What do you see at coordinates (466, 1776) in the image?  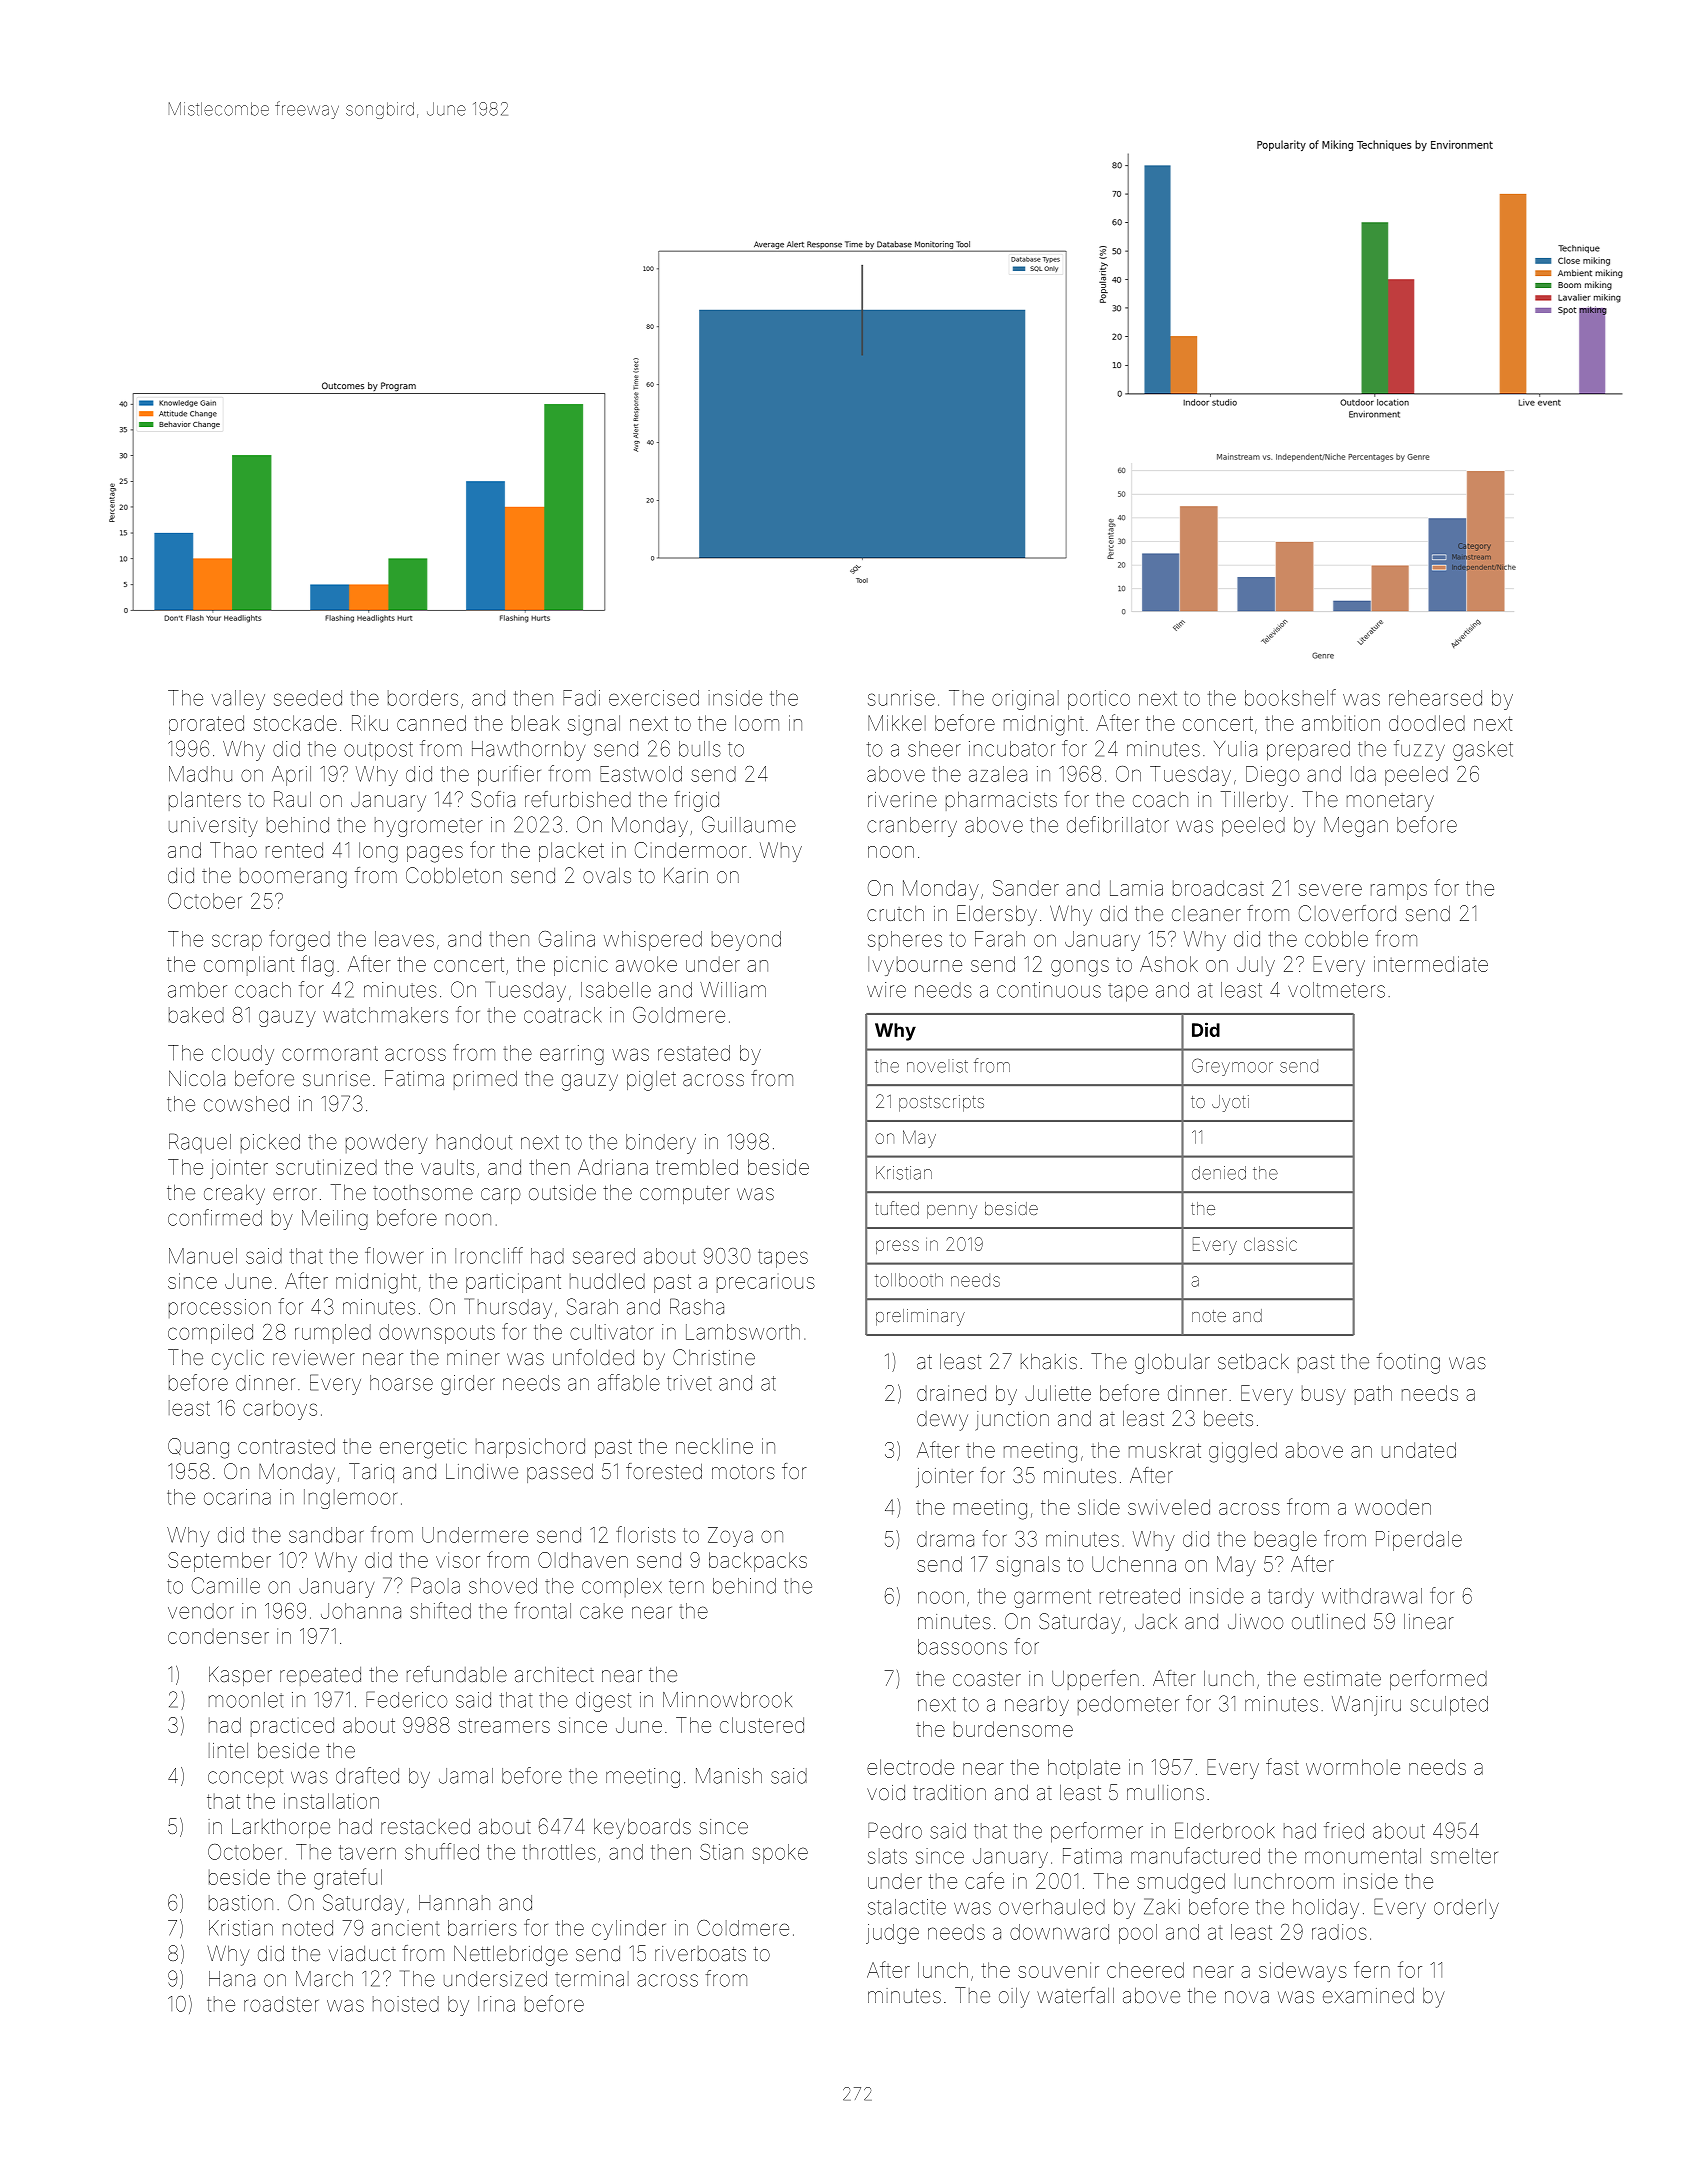 I see `Jamal` at bounding box center [466, 1776].
